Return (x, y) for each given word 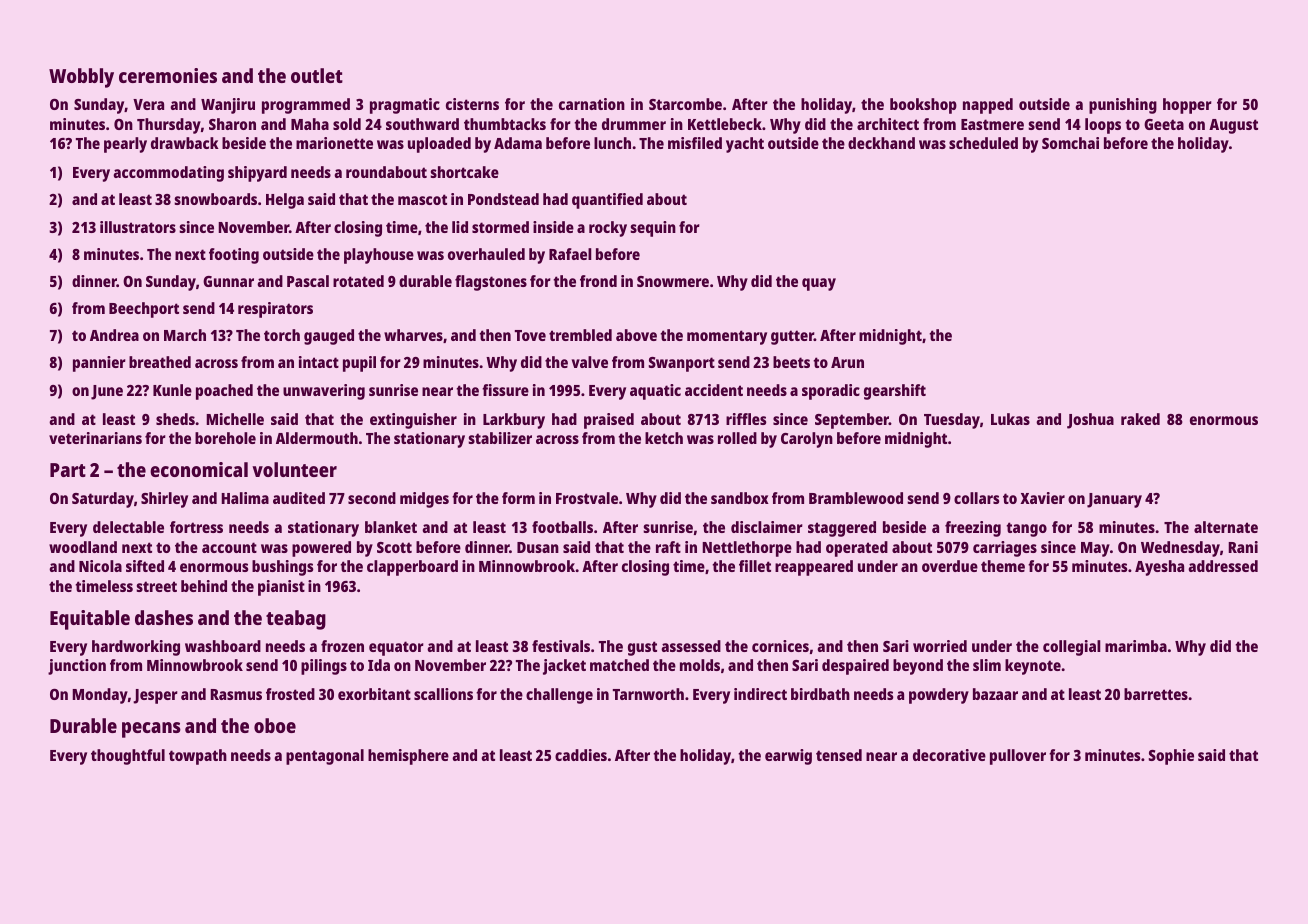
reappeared (814, 568)
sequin (653, 229)
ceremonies (168, 75)
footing (234, 256)
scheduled (983, 143)
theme (1003, 566)
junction (77, 667)
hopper (1187, 106)
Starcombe (685, 104)
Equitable (90, 620)
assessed (691, 646)
